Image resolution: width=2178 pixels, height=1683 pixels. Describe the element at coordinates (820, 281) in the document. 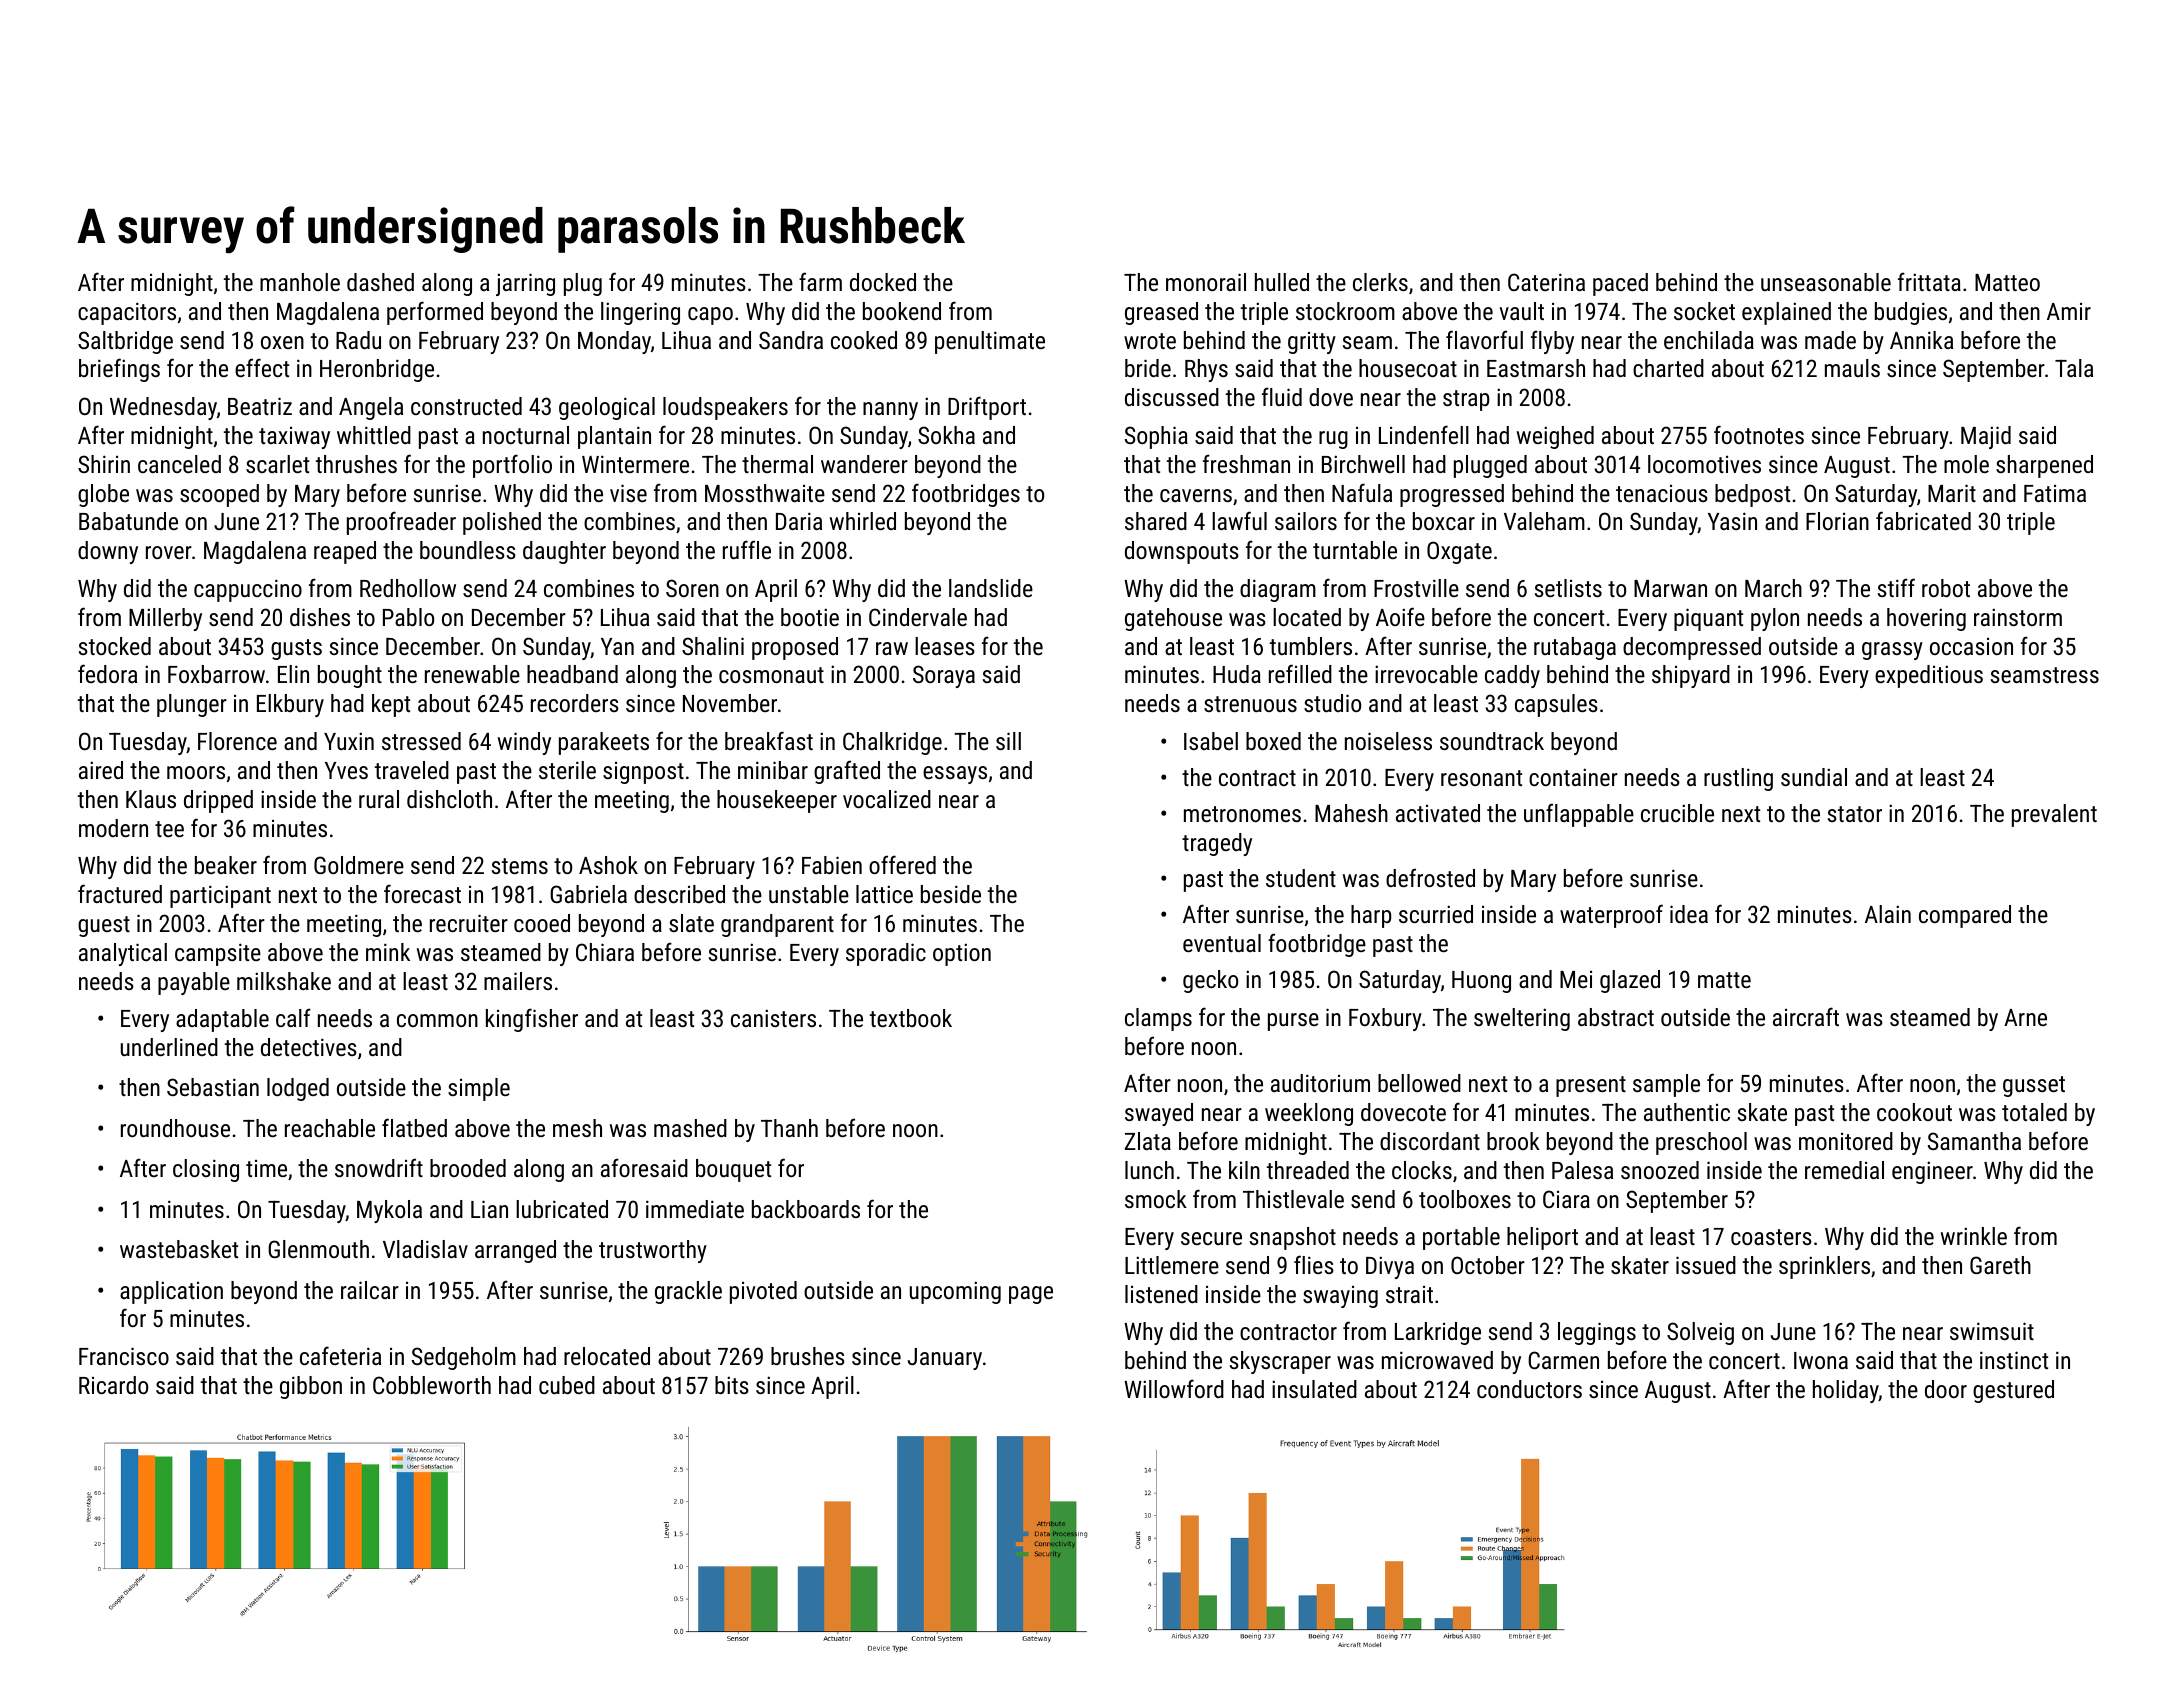

I see `farm` at that location.
